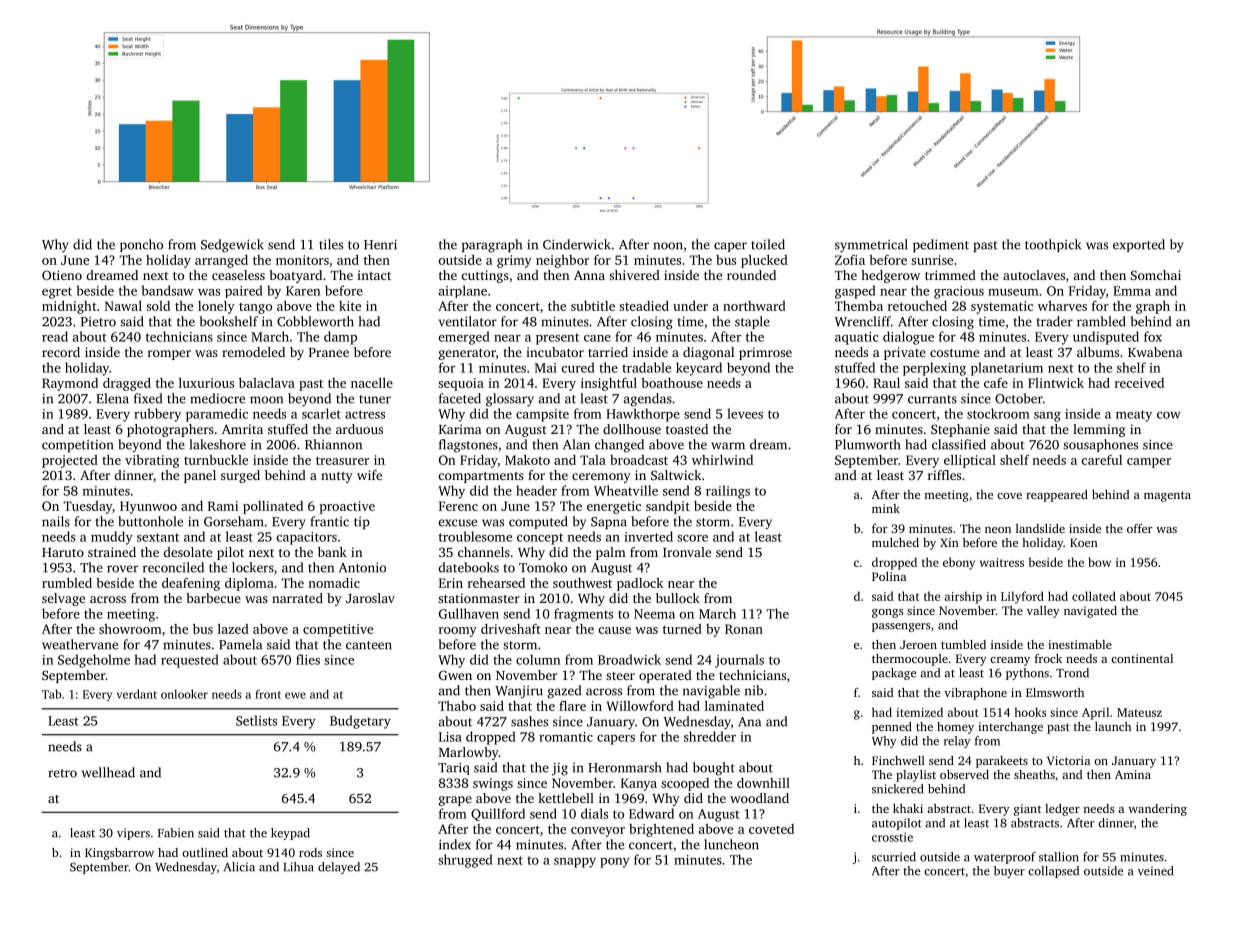  Describe the element at coordinates (889, 576) in the screenshot. I see `Polina` at that location.
